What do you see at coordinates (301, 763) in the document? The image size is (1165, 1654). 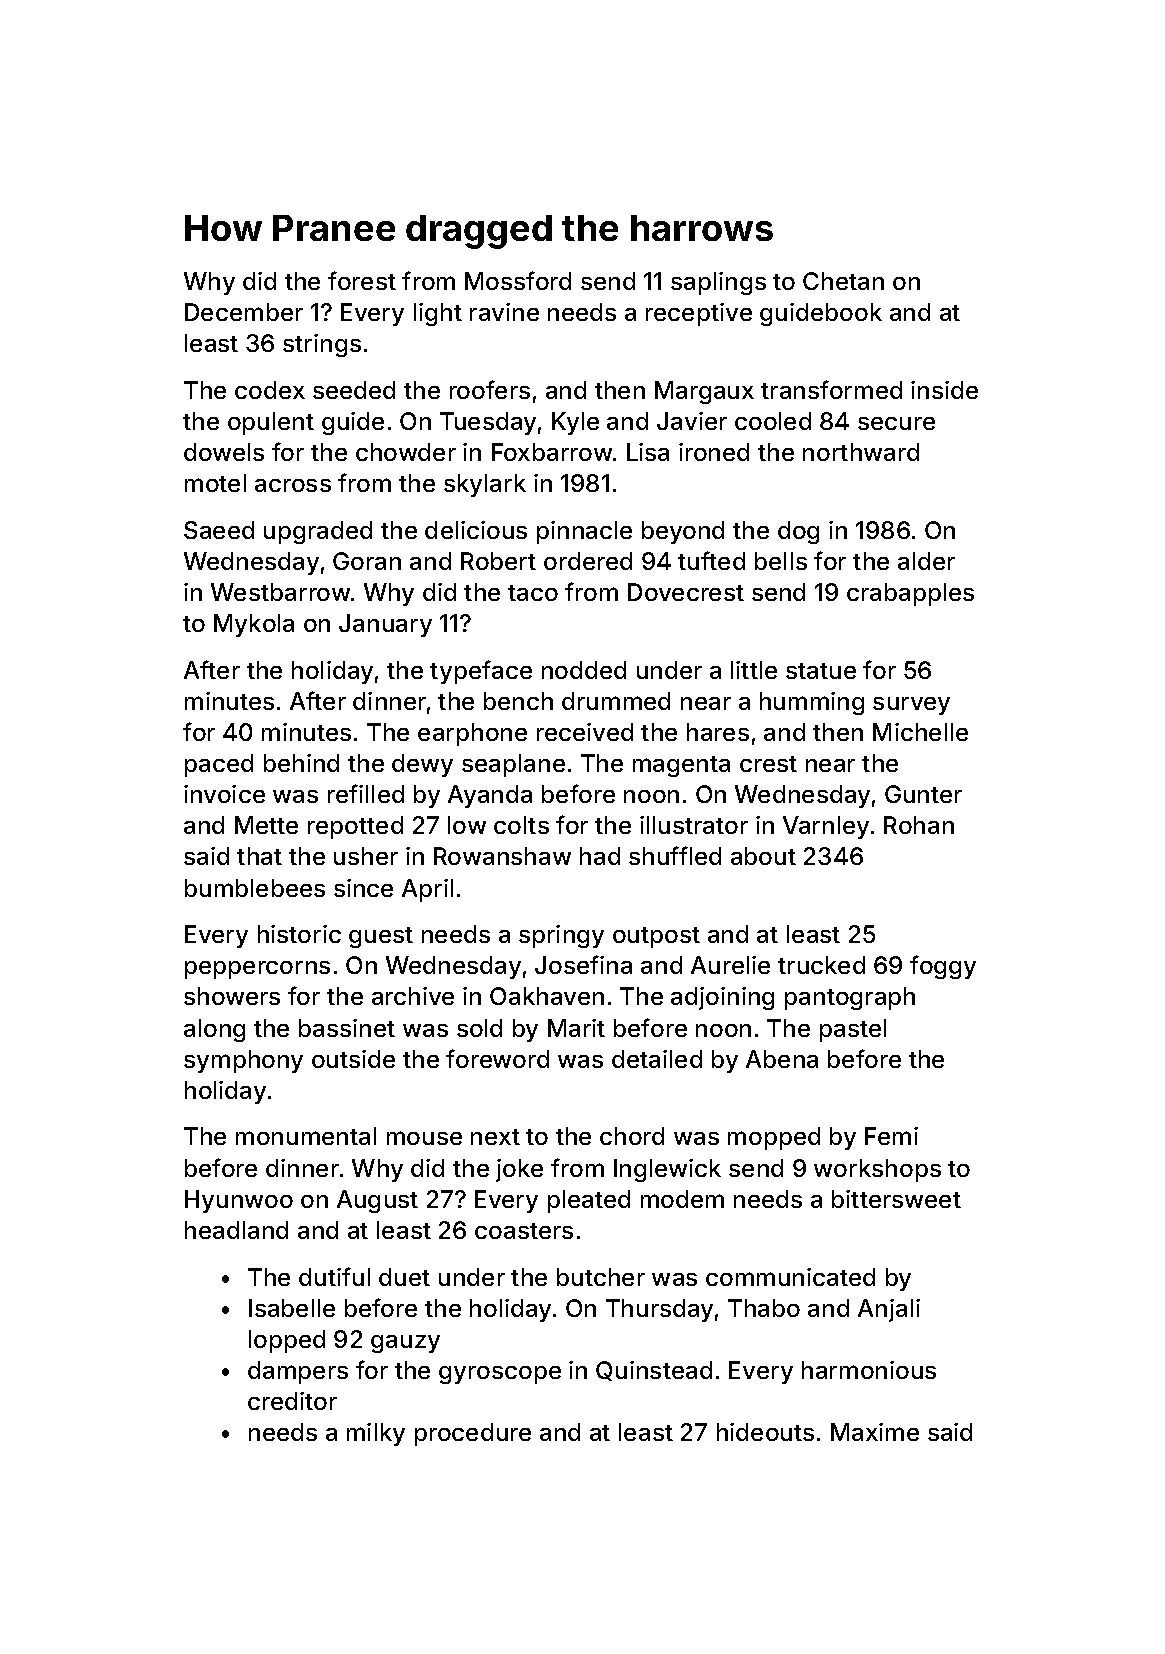 I see `behind` at bounding box center [301, 763].
